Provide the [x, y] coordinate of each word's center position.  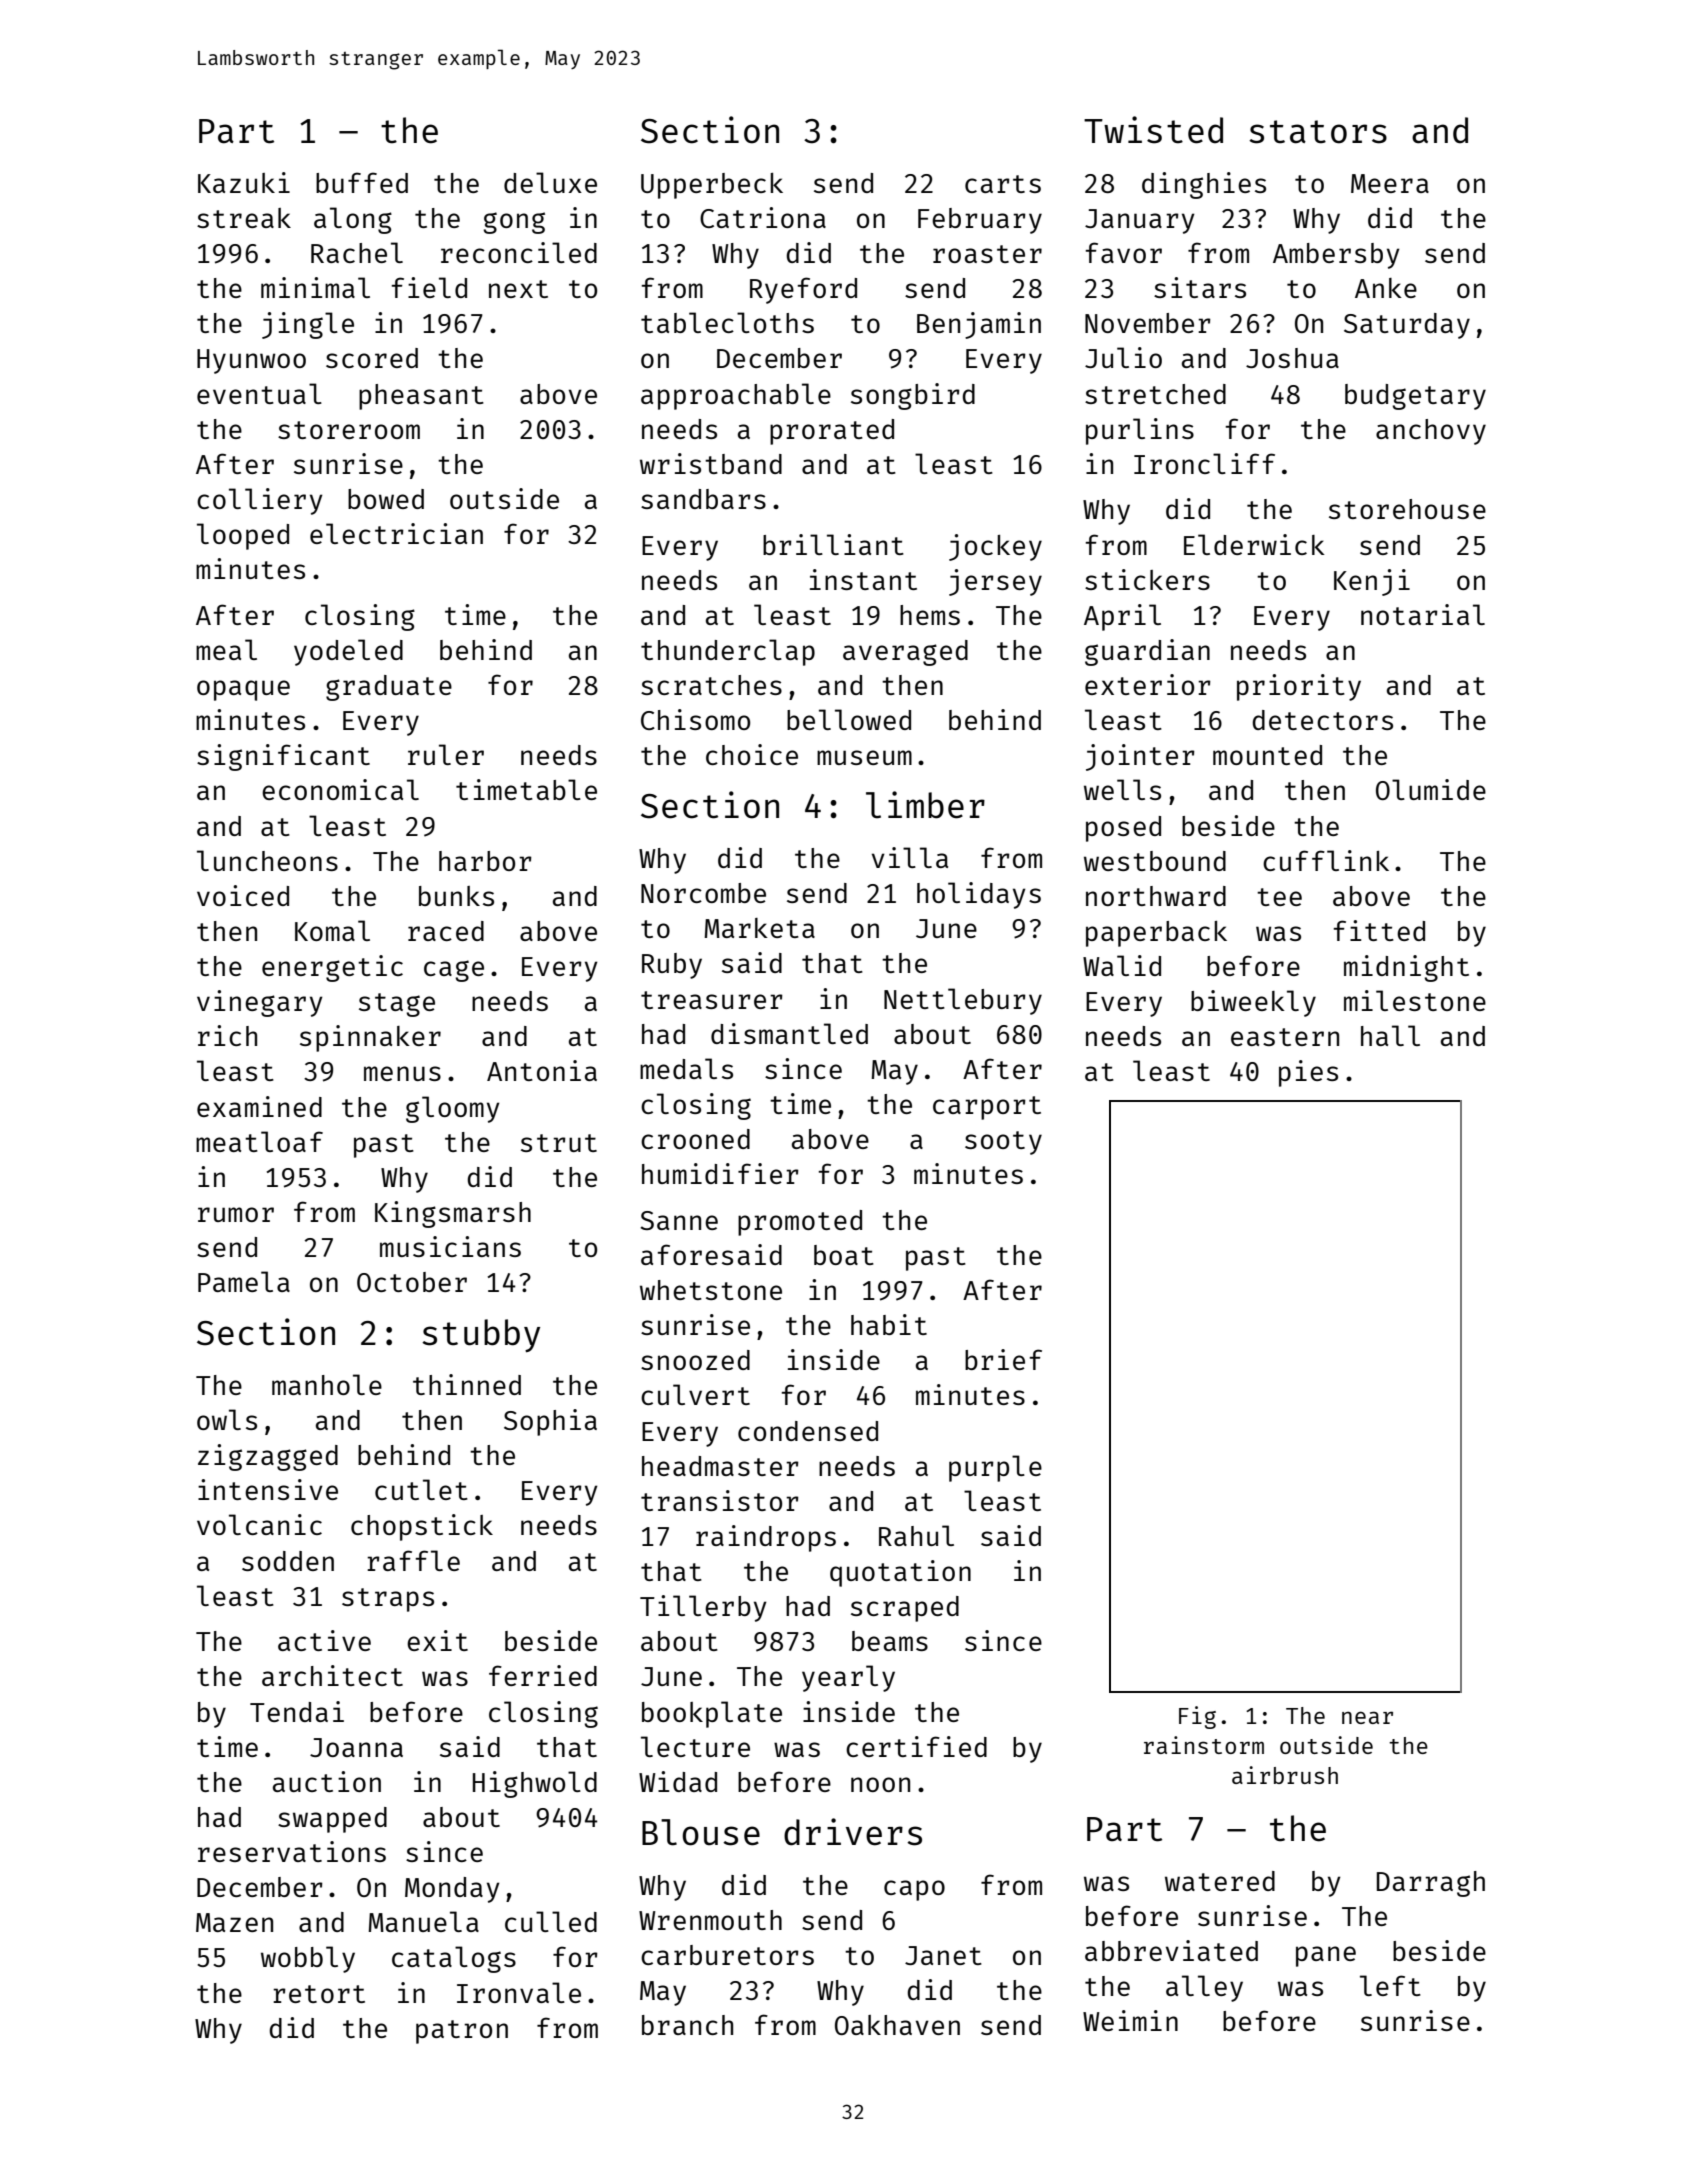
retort [319, 1994]
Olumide [1431, 789]
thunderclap [728, 652]
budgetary [1415, 397]
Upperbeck [712, 186]
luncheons [267, 860]
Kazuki [244, 182]
